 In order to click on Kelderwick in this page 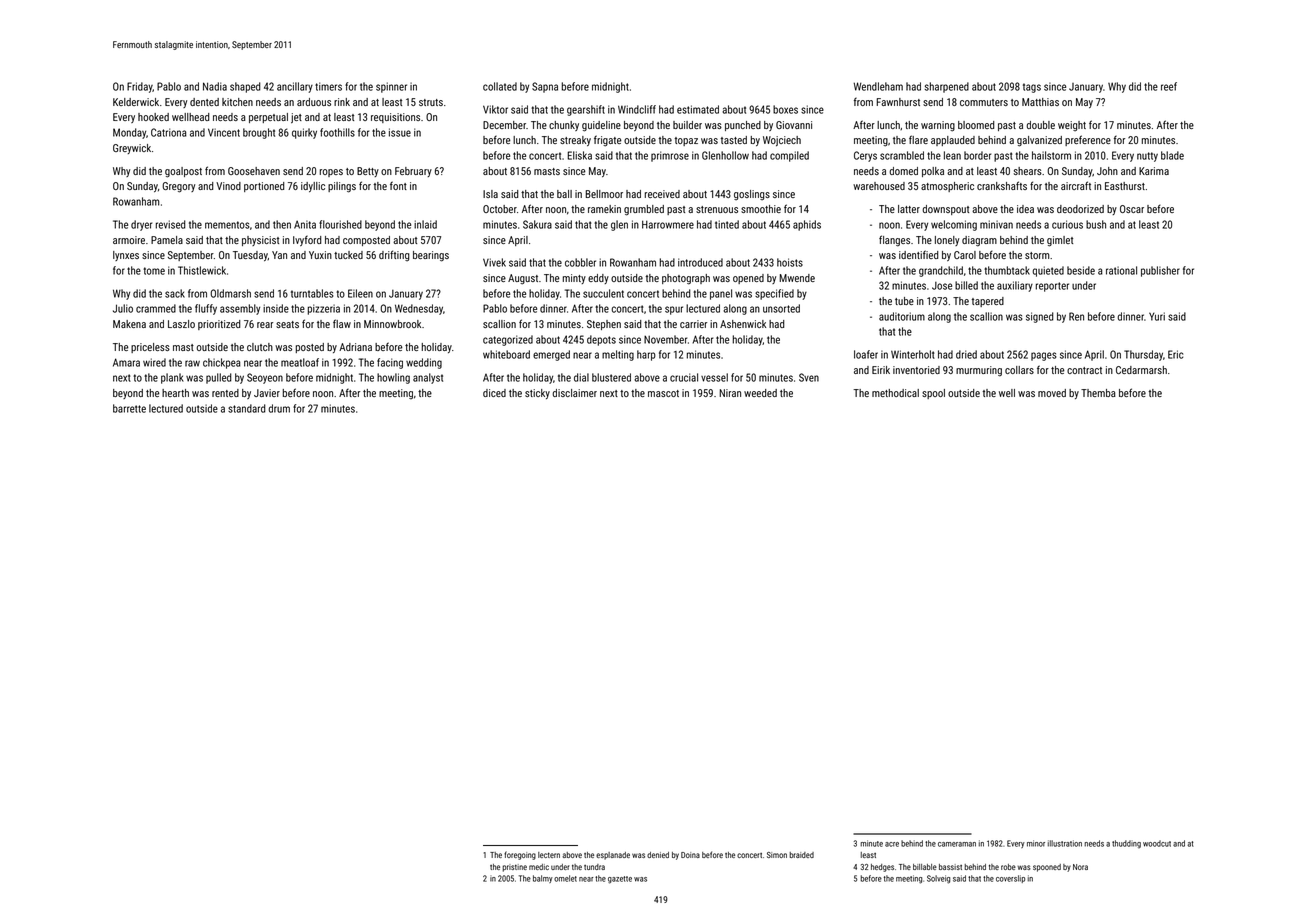, I will do `click(136, 102)`.
